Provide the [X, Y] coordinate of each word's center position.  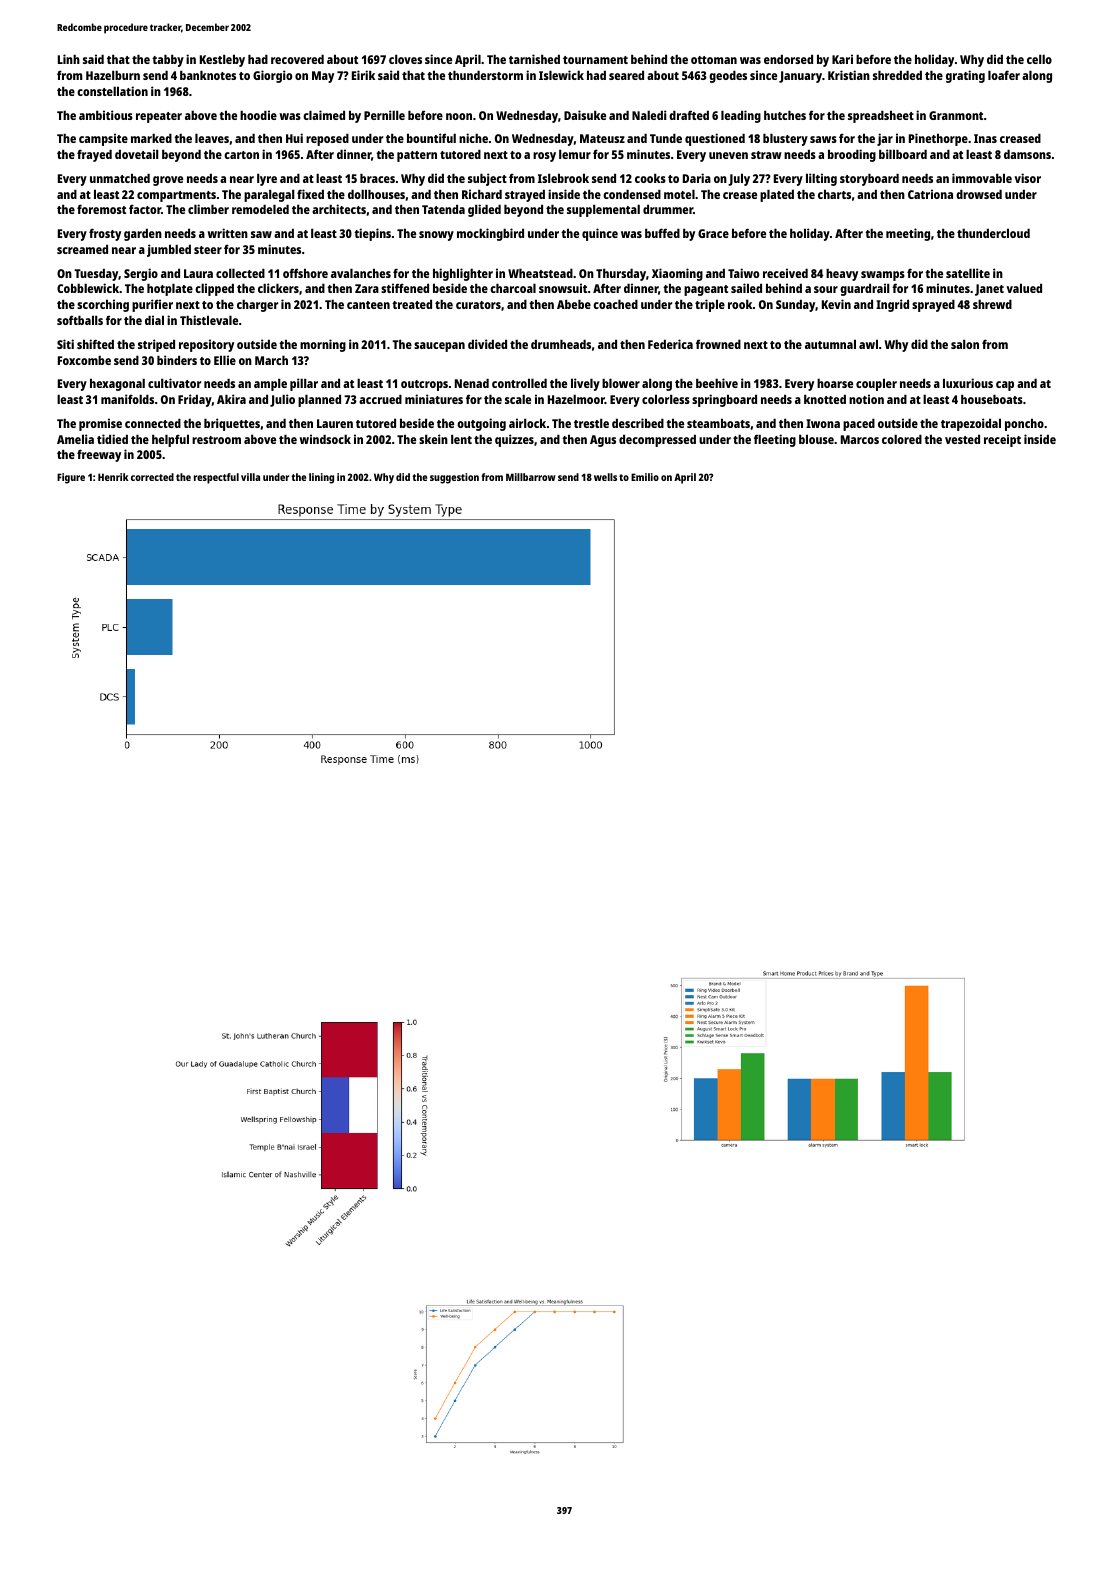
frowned [718, 344]
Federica [670, 344]
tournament [595, 60]
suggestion [454, 478]
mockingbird [490, 234]
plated [777, 195]
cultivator [174, 383]
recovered [297, 59]
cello [1039, 59]
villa [250, 477]
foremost [101, 209]
